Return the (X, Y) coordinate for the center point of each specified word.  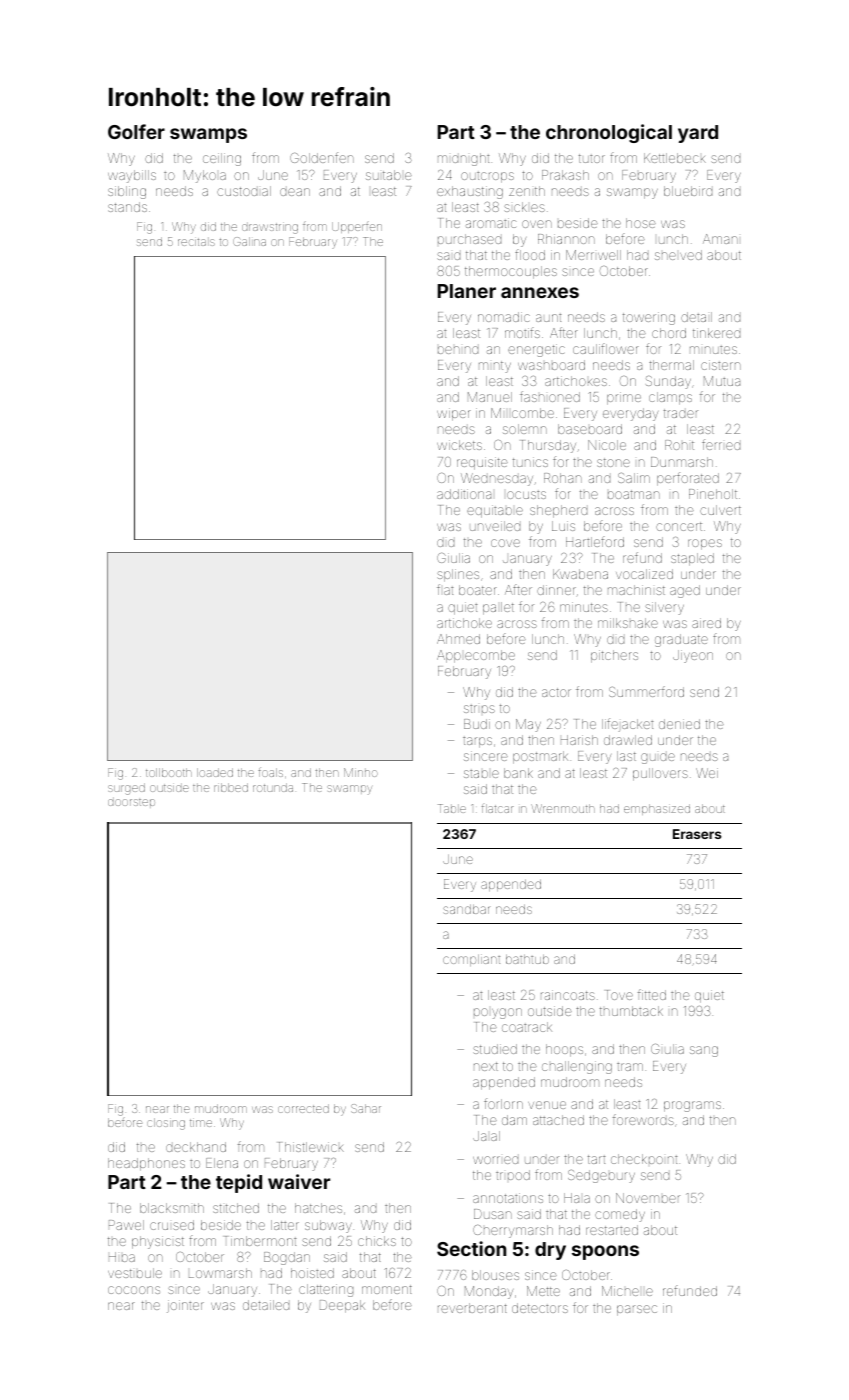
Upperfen (357, 227)
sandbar (466, 909)
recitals (196, 242)
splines (458, 575)
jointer (185, 1306)
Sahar (366, 1108)
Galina (249, 241)
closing (166, 1124)
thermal (671, 365)
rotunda (273, 787)
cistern (721, 365)
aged (685, 591)
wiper (454, 414)
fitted (652, 994)
